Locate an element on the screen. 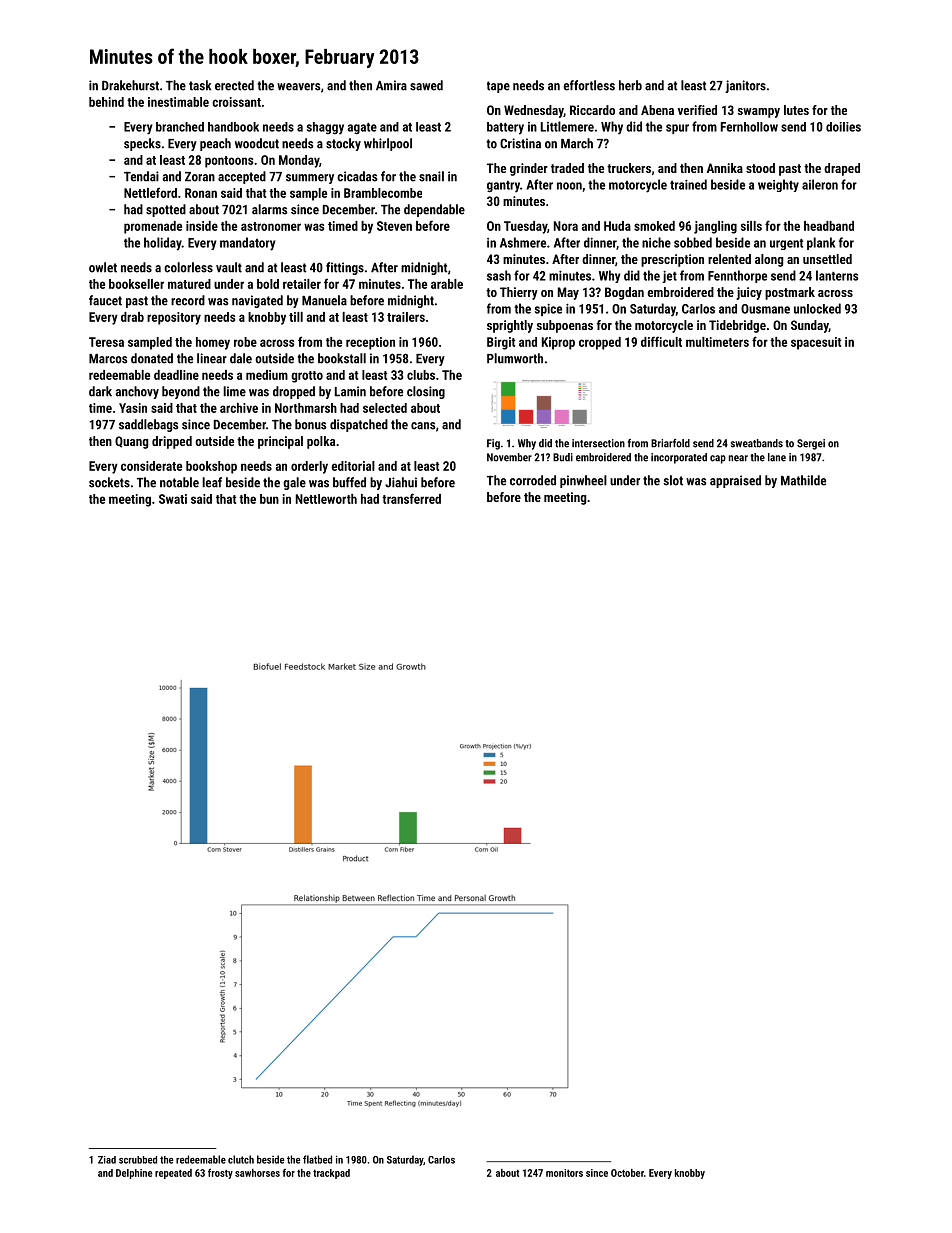 This screenshot has width=952, height=1233. sawed is located at coordinates (426, 85).
